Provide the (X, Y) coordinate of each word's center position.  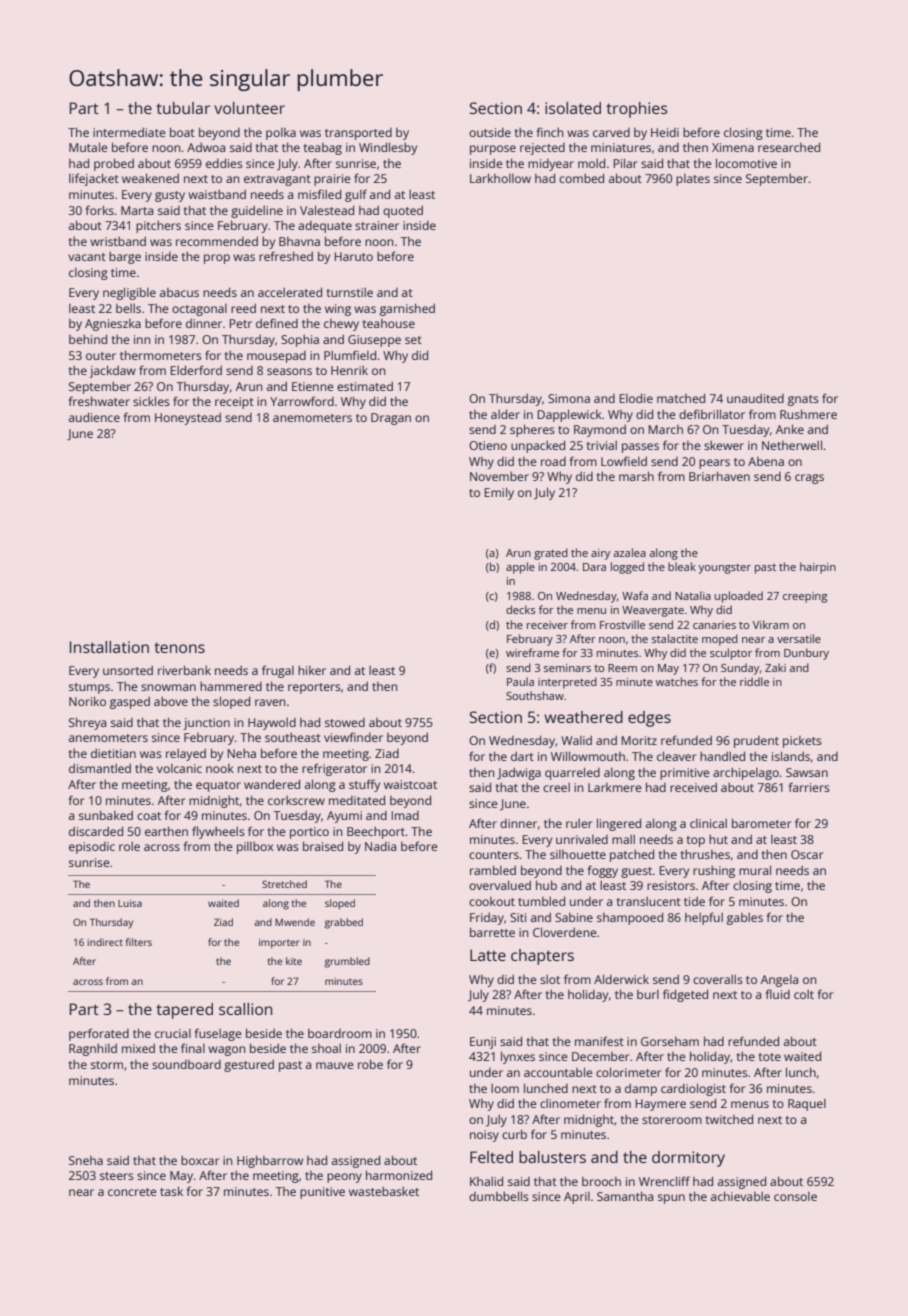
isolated (573, 108)
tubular (183, 108)
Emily (499, 493)
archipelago (746, 774)
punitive (322, 1193)
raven (270, 702)
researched (789, 147)
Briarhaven (719, 476)
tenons (179, 647)
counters (494, 855)
